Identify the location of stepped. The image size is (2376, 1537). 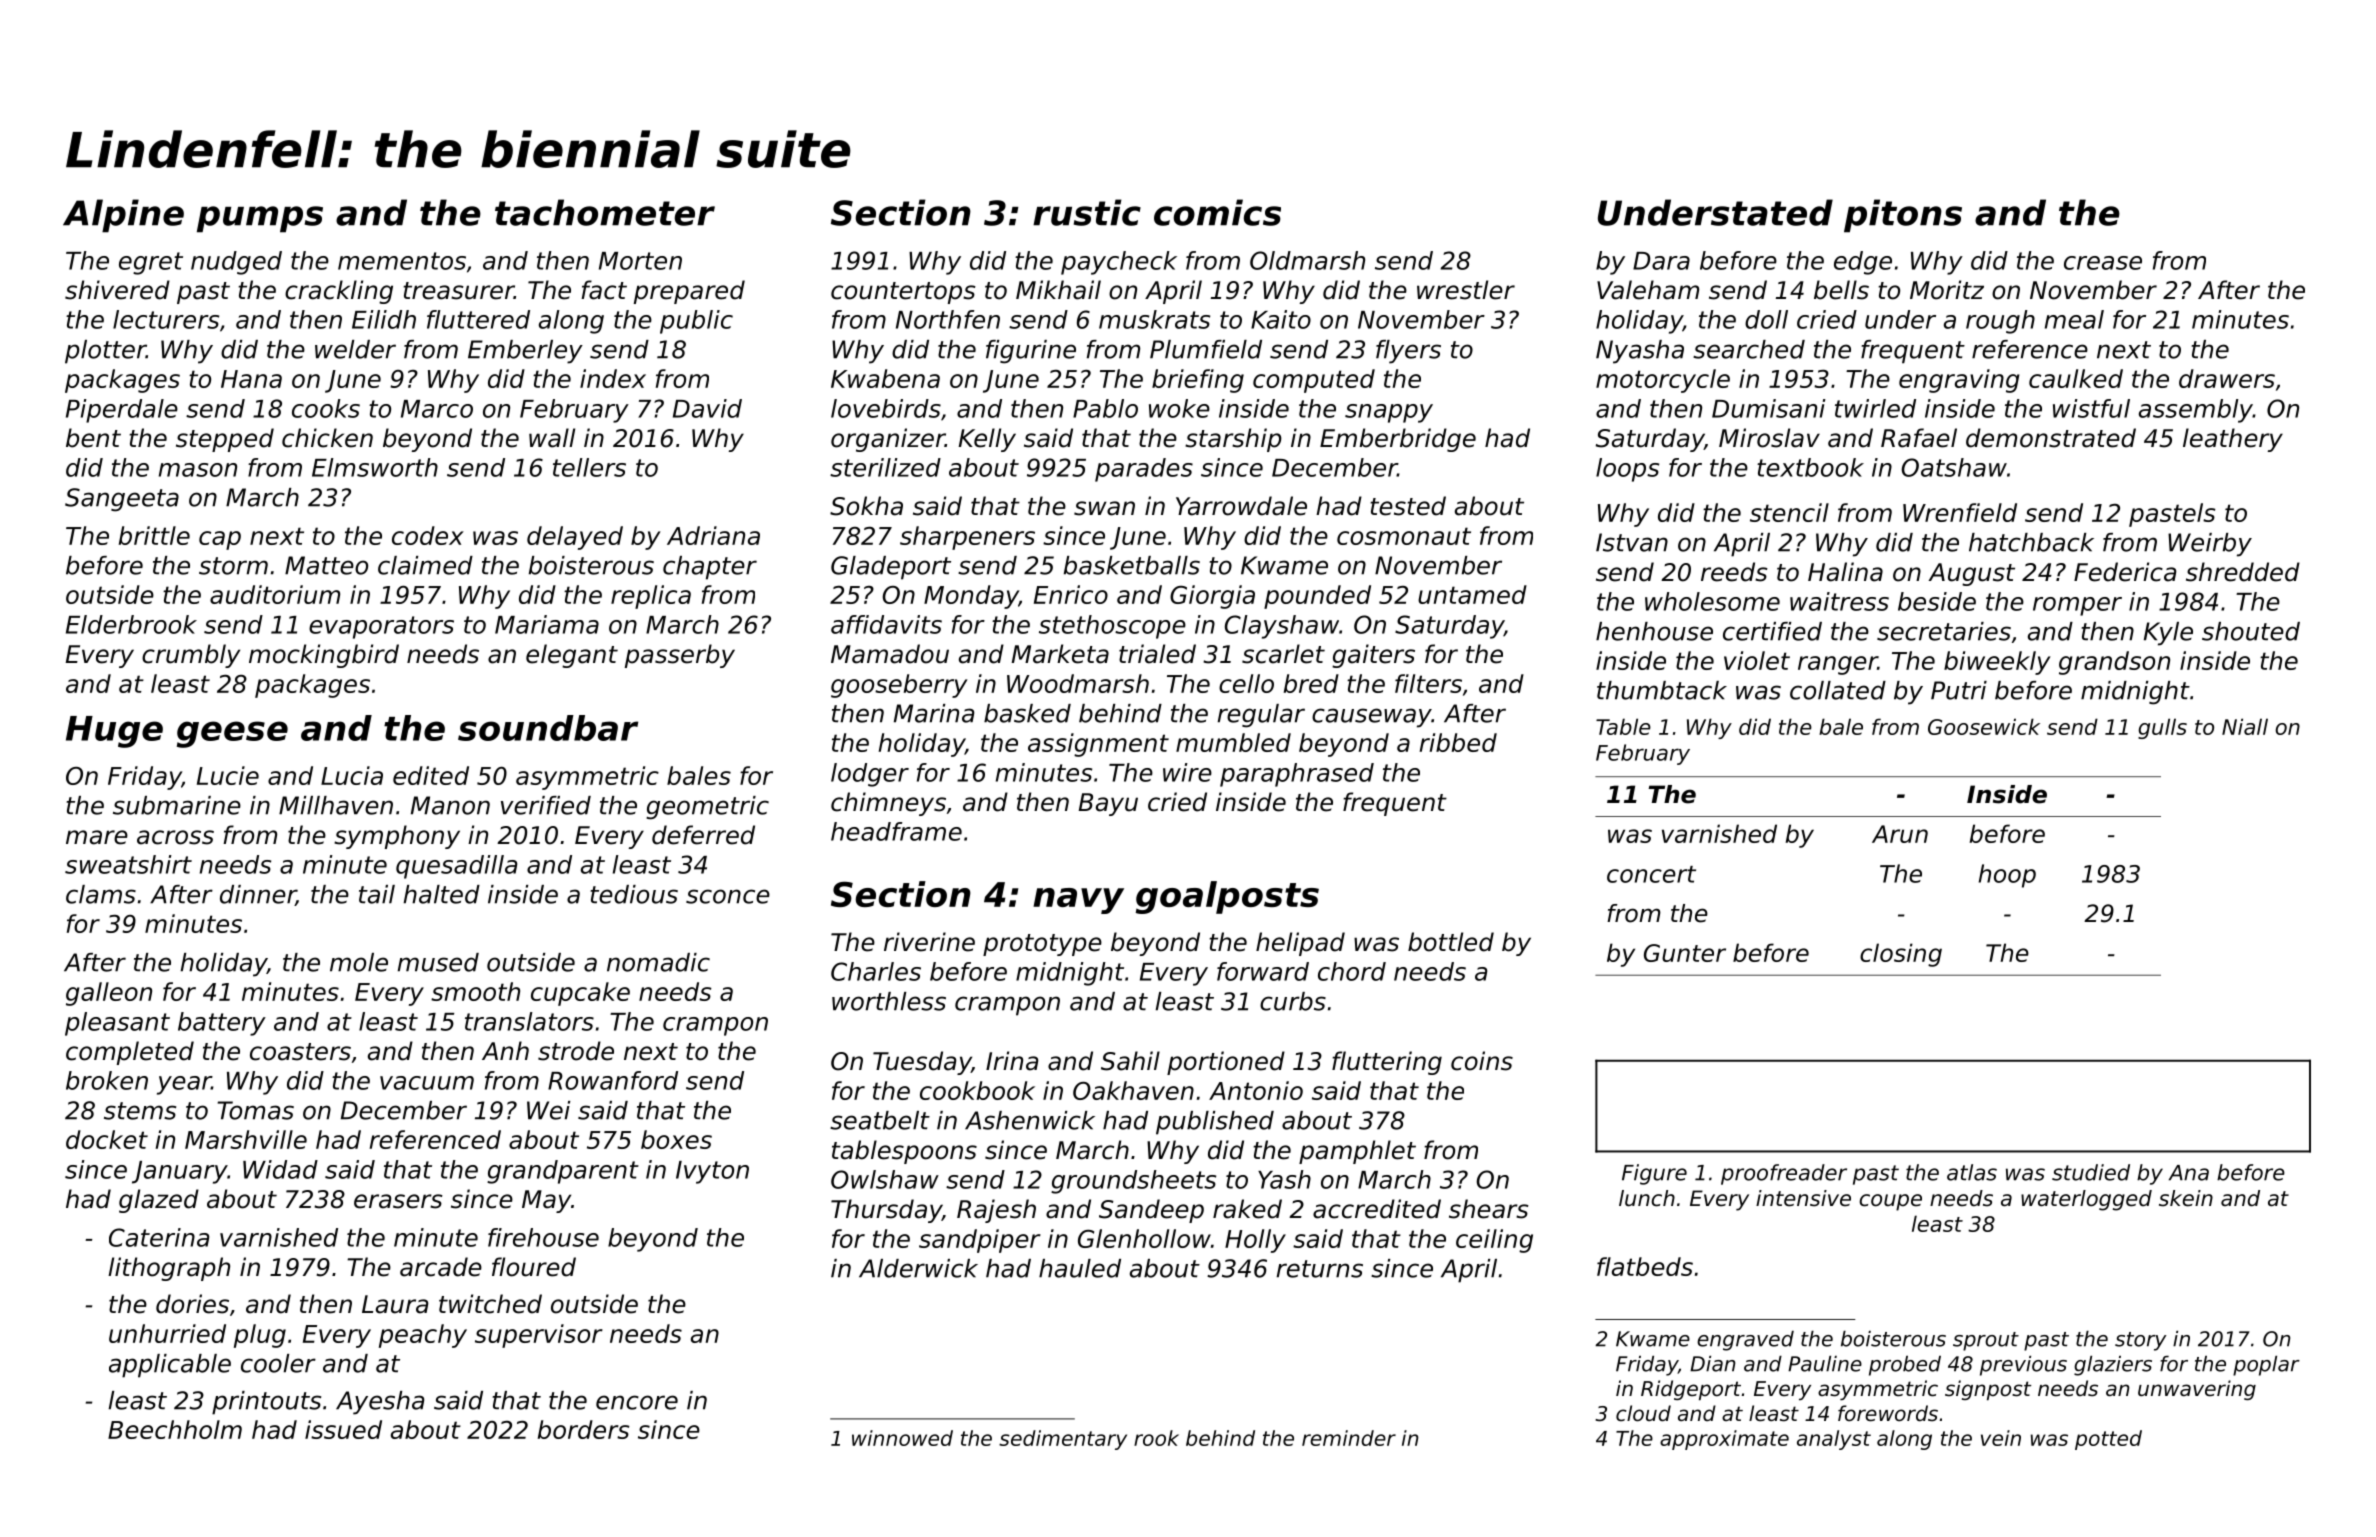
(225, 440).
